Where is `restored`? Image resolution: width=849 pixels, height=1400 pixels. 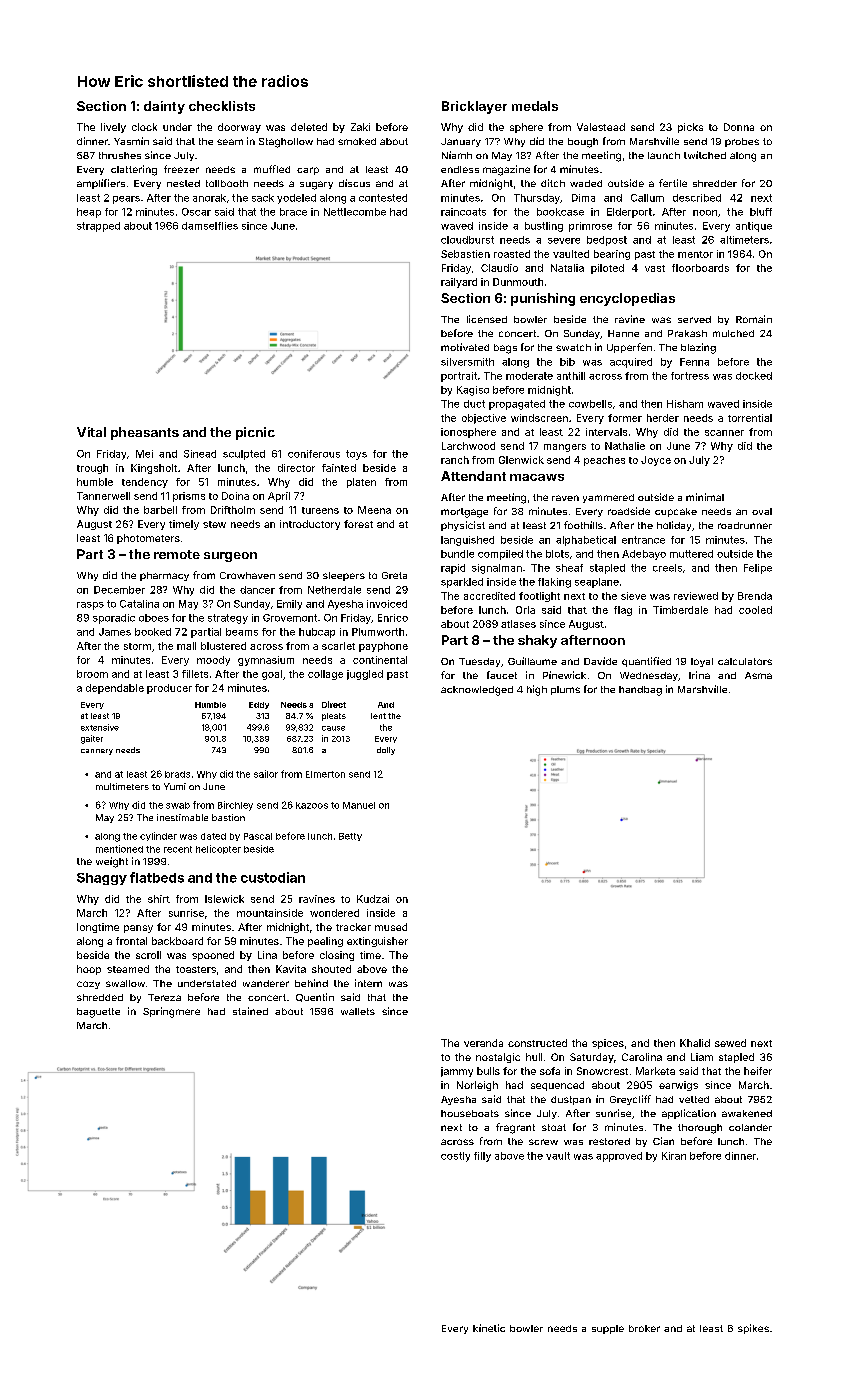 restored is located at coordinates (609, 1141).
